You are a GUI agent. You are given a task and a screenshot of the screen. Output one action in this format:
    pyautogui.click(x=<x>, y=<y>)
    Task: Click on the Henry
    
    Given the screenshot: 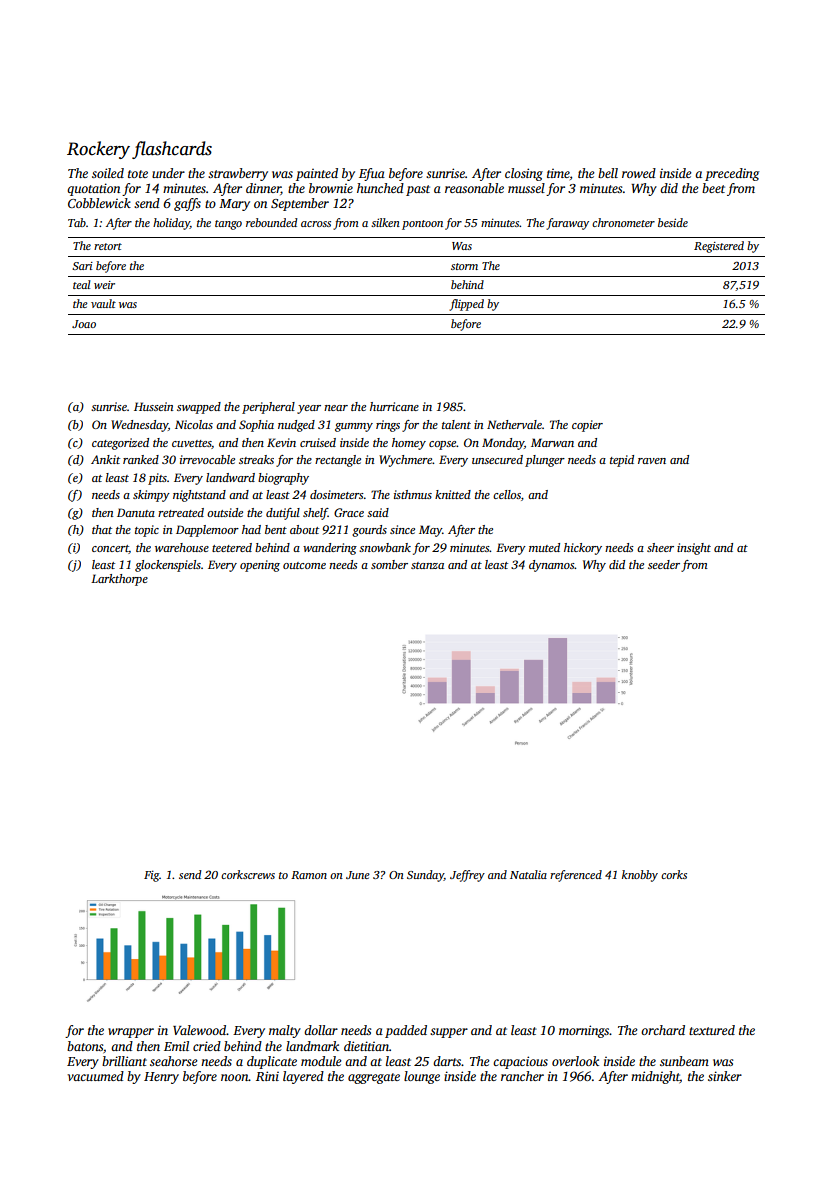 What is the action you would take?
    pyautogui.click(x=161, y=1078)
